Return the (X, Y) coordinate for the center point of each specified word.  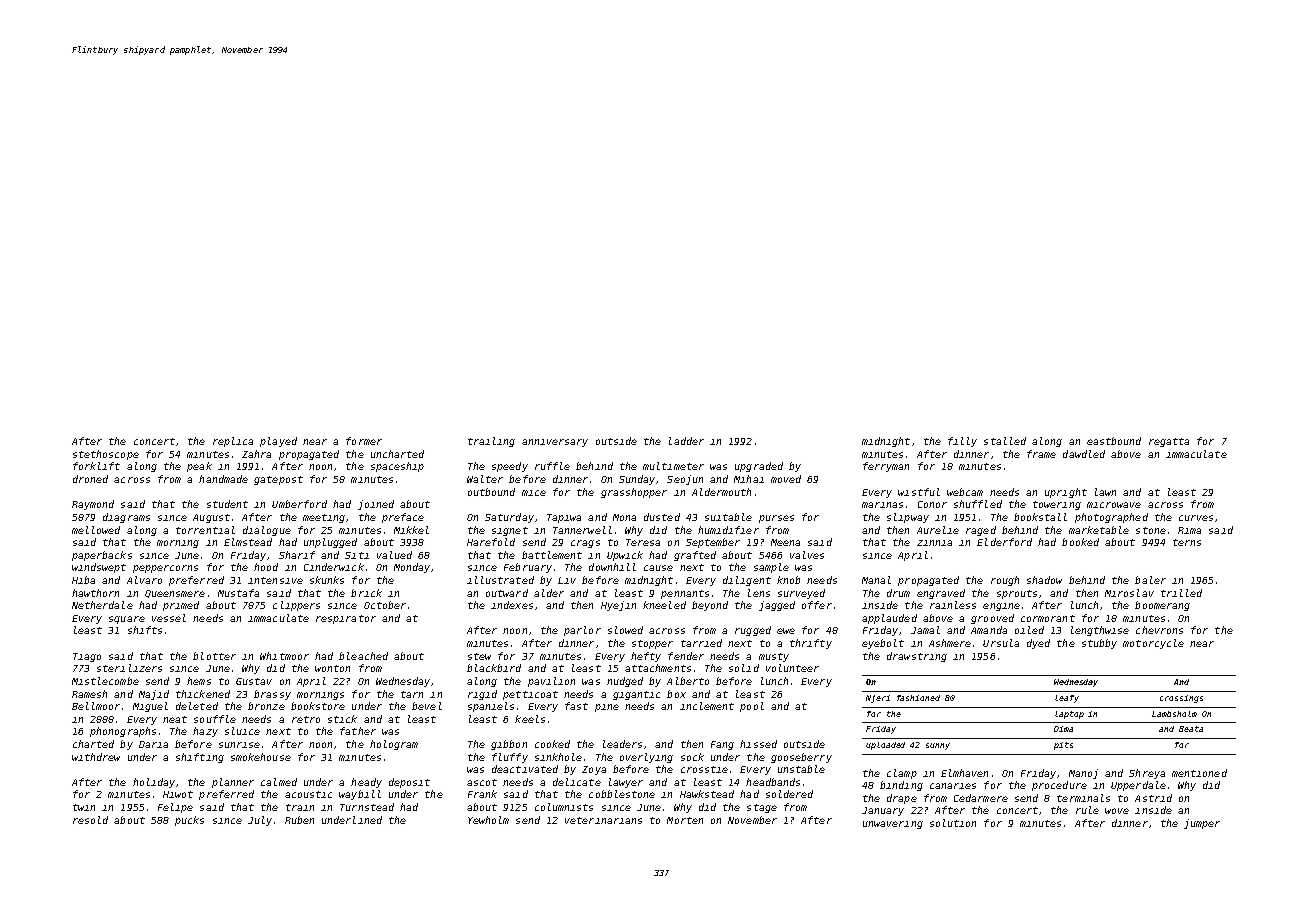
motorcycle (1153, 644)
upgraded (759, 467)
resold (90, 820)
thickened (203, 694)
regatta (1169, 442)
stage (762, 808)
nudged (625, 682)
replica (233, 442)
